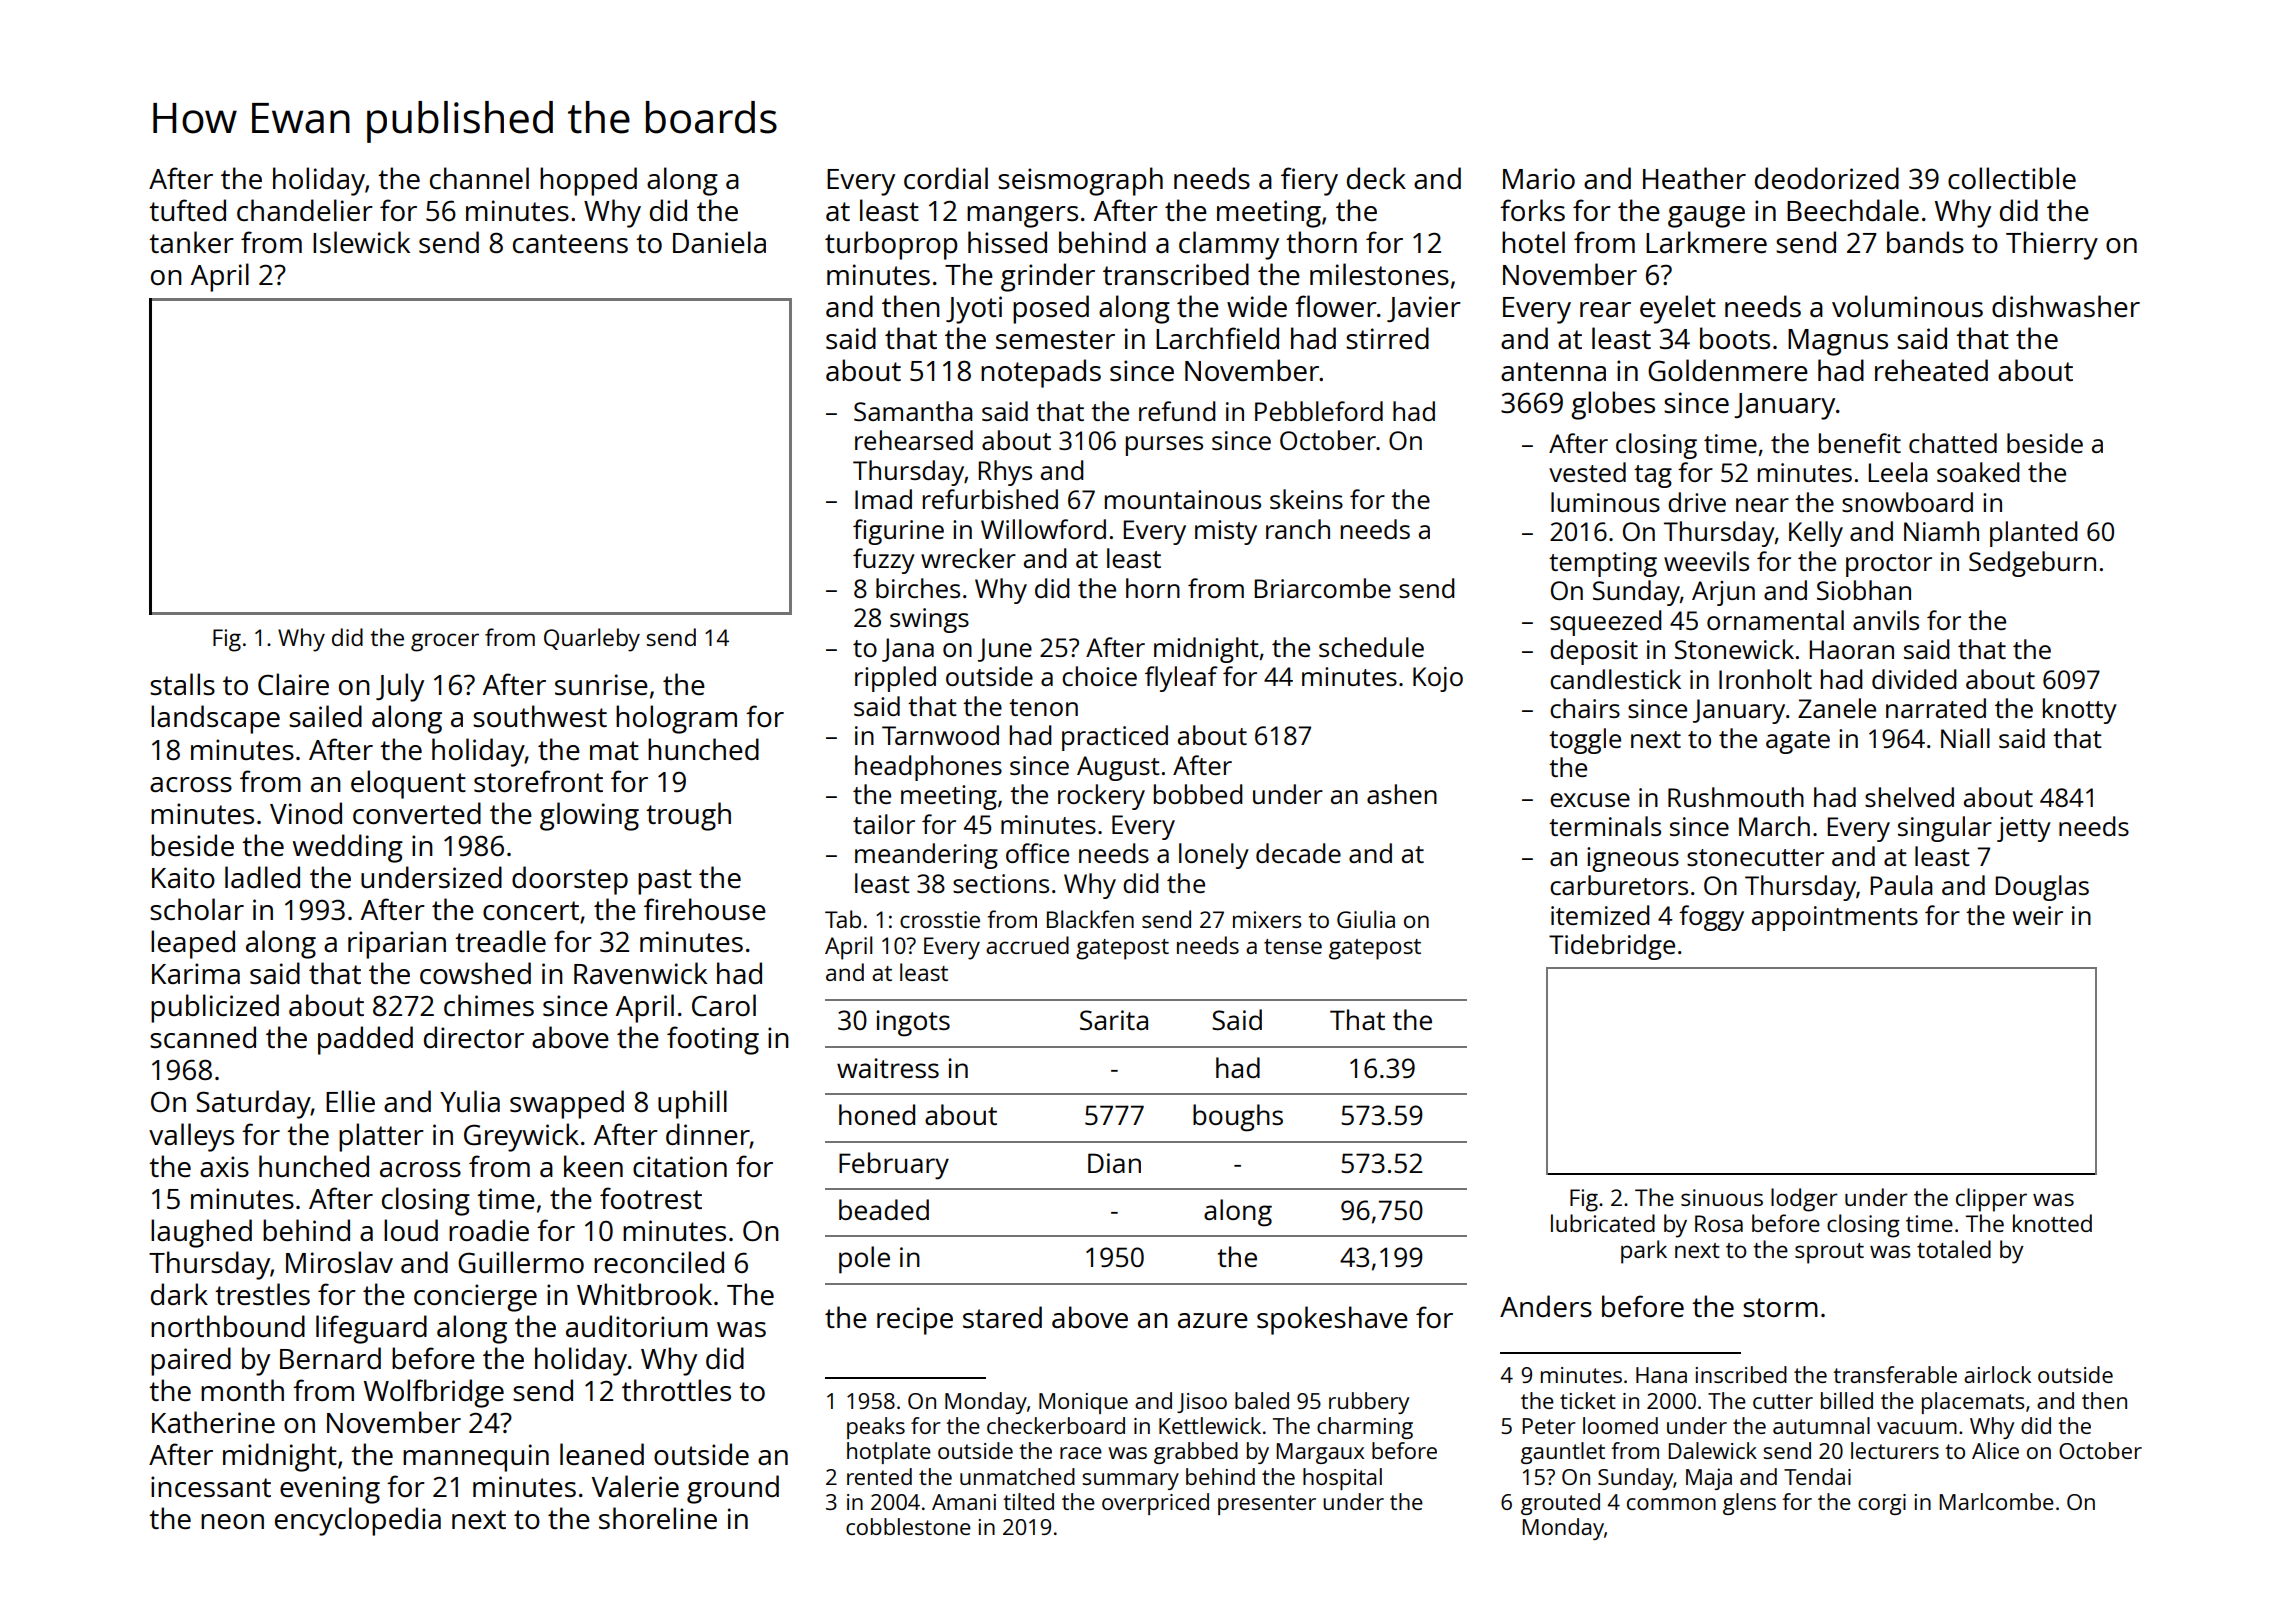 This screenshot has width=2292, height=1620. Describe the element at coordinates (1996, 1501) in the screenshot. I see `Marlcombe` at that location.
